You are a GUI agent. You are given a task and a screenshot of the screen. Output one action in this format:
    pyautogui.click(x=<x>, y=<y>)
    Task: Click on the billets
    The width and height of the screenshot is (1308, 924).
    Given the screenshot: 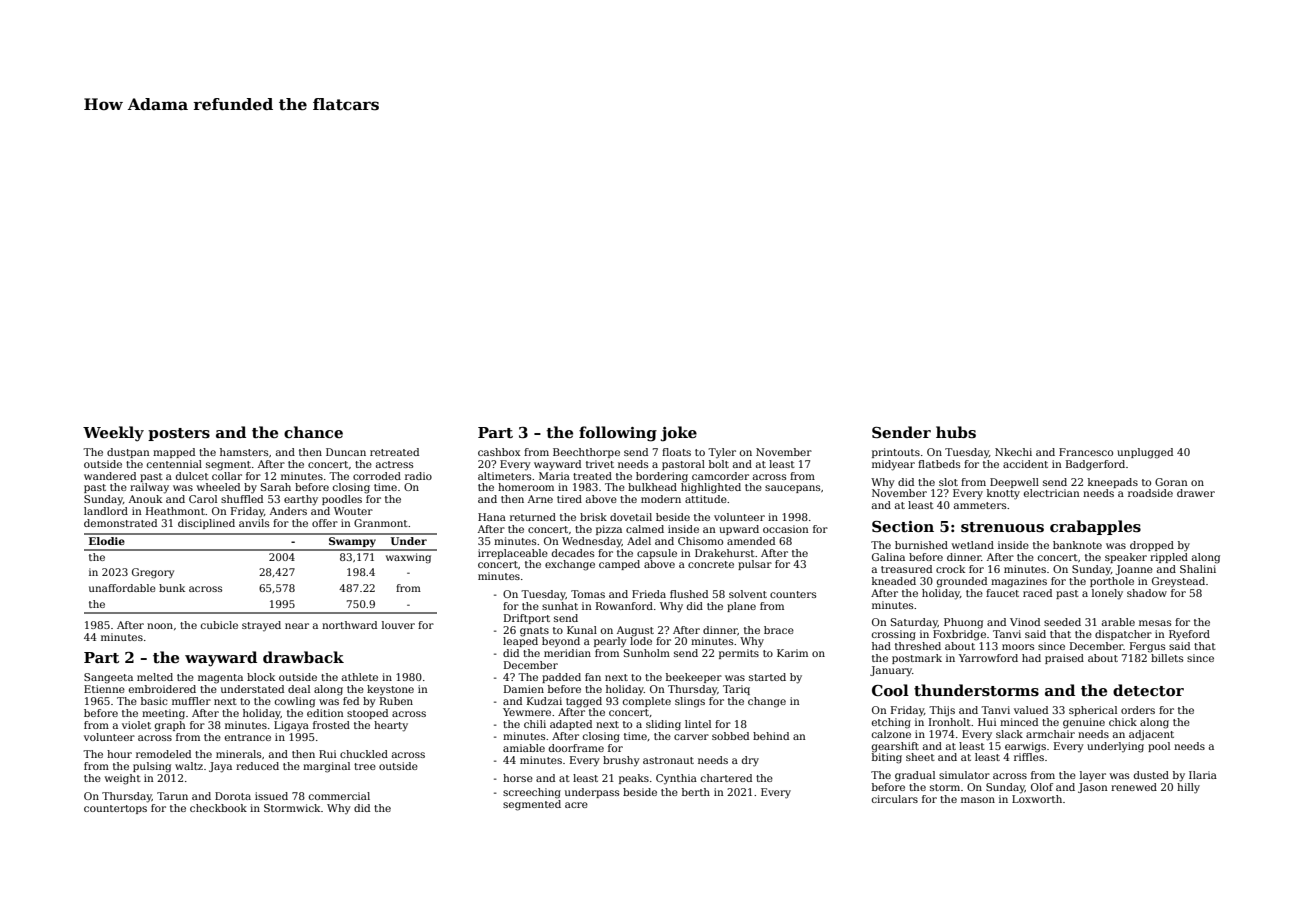 What is the action you would take?
    pyautogui.click(x=1167, y=658)
